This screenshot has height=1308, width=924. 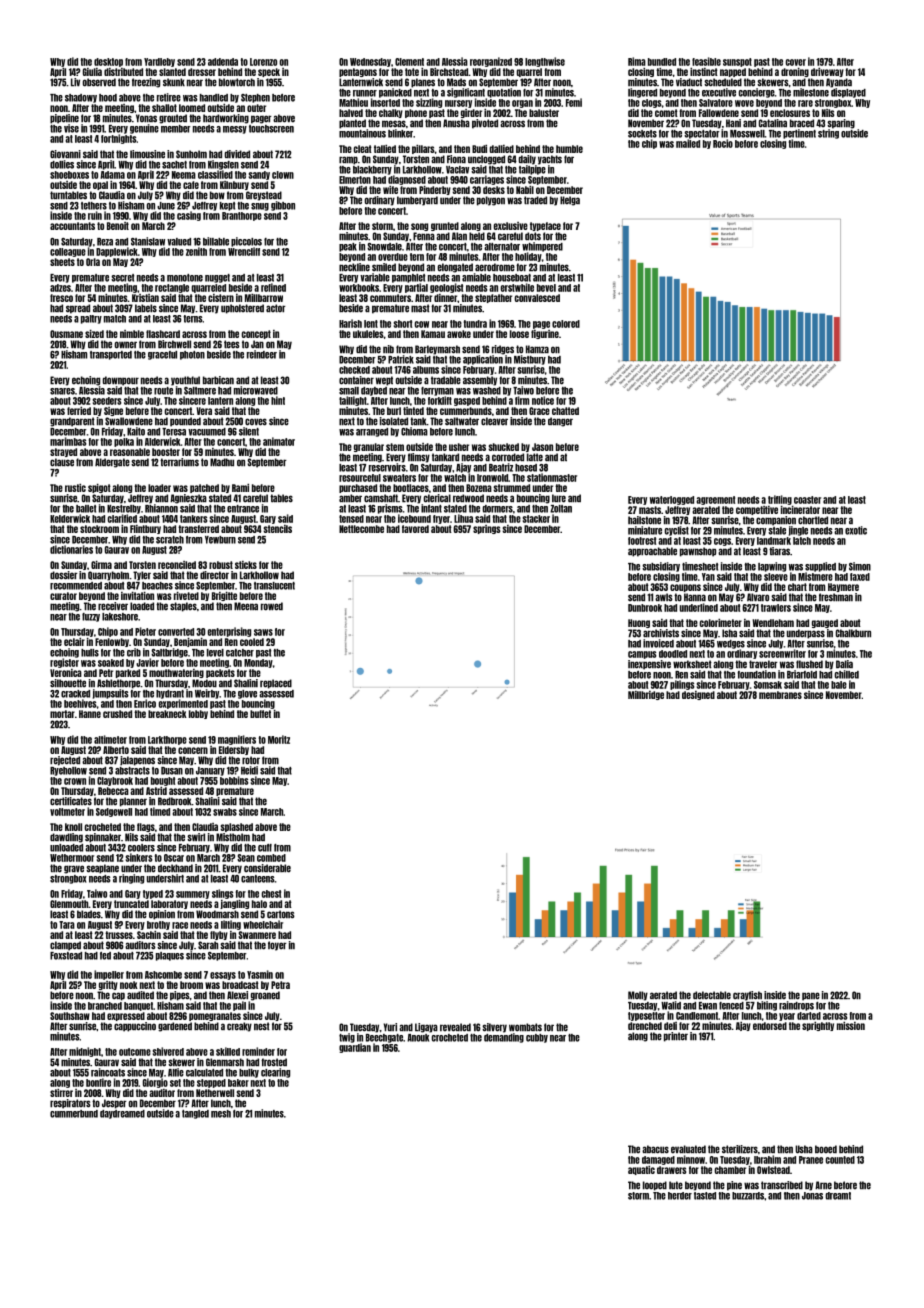 What do you see at coordinates (805, 103) in the screenshot?
I see `rare` at bounding box center [805, 103].
